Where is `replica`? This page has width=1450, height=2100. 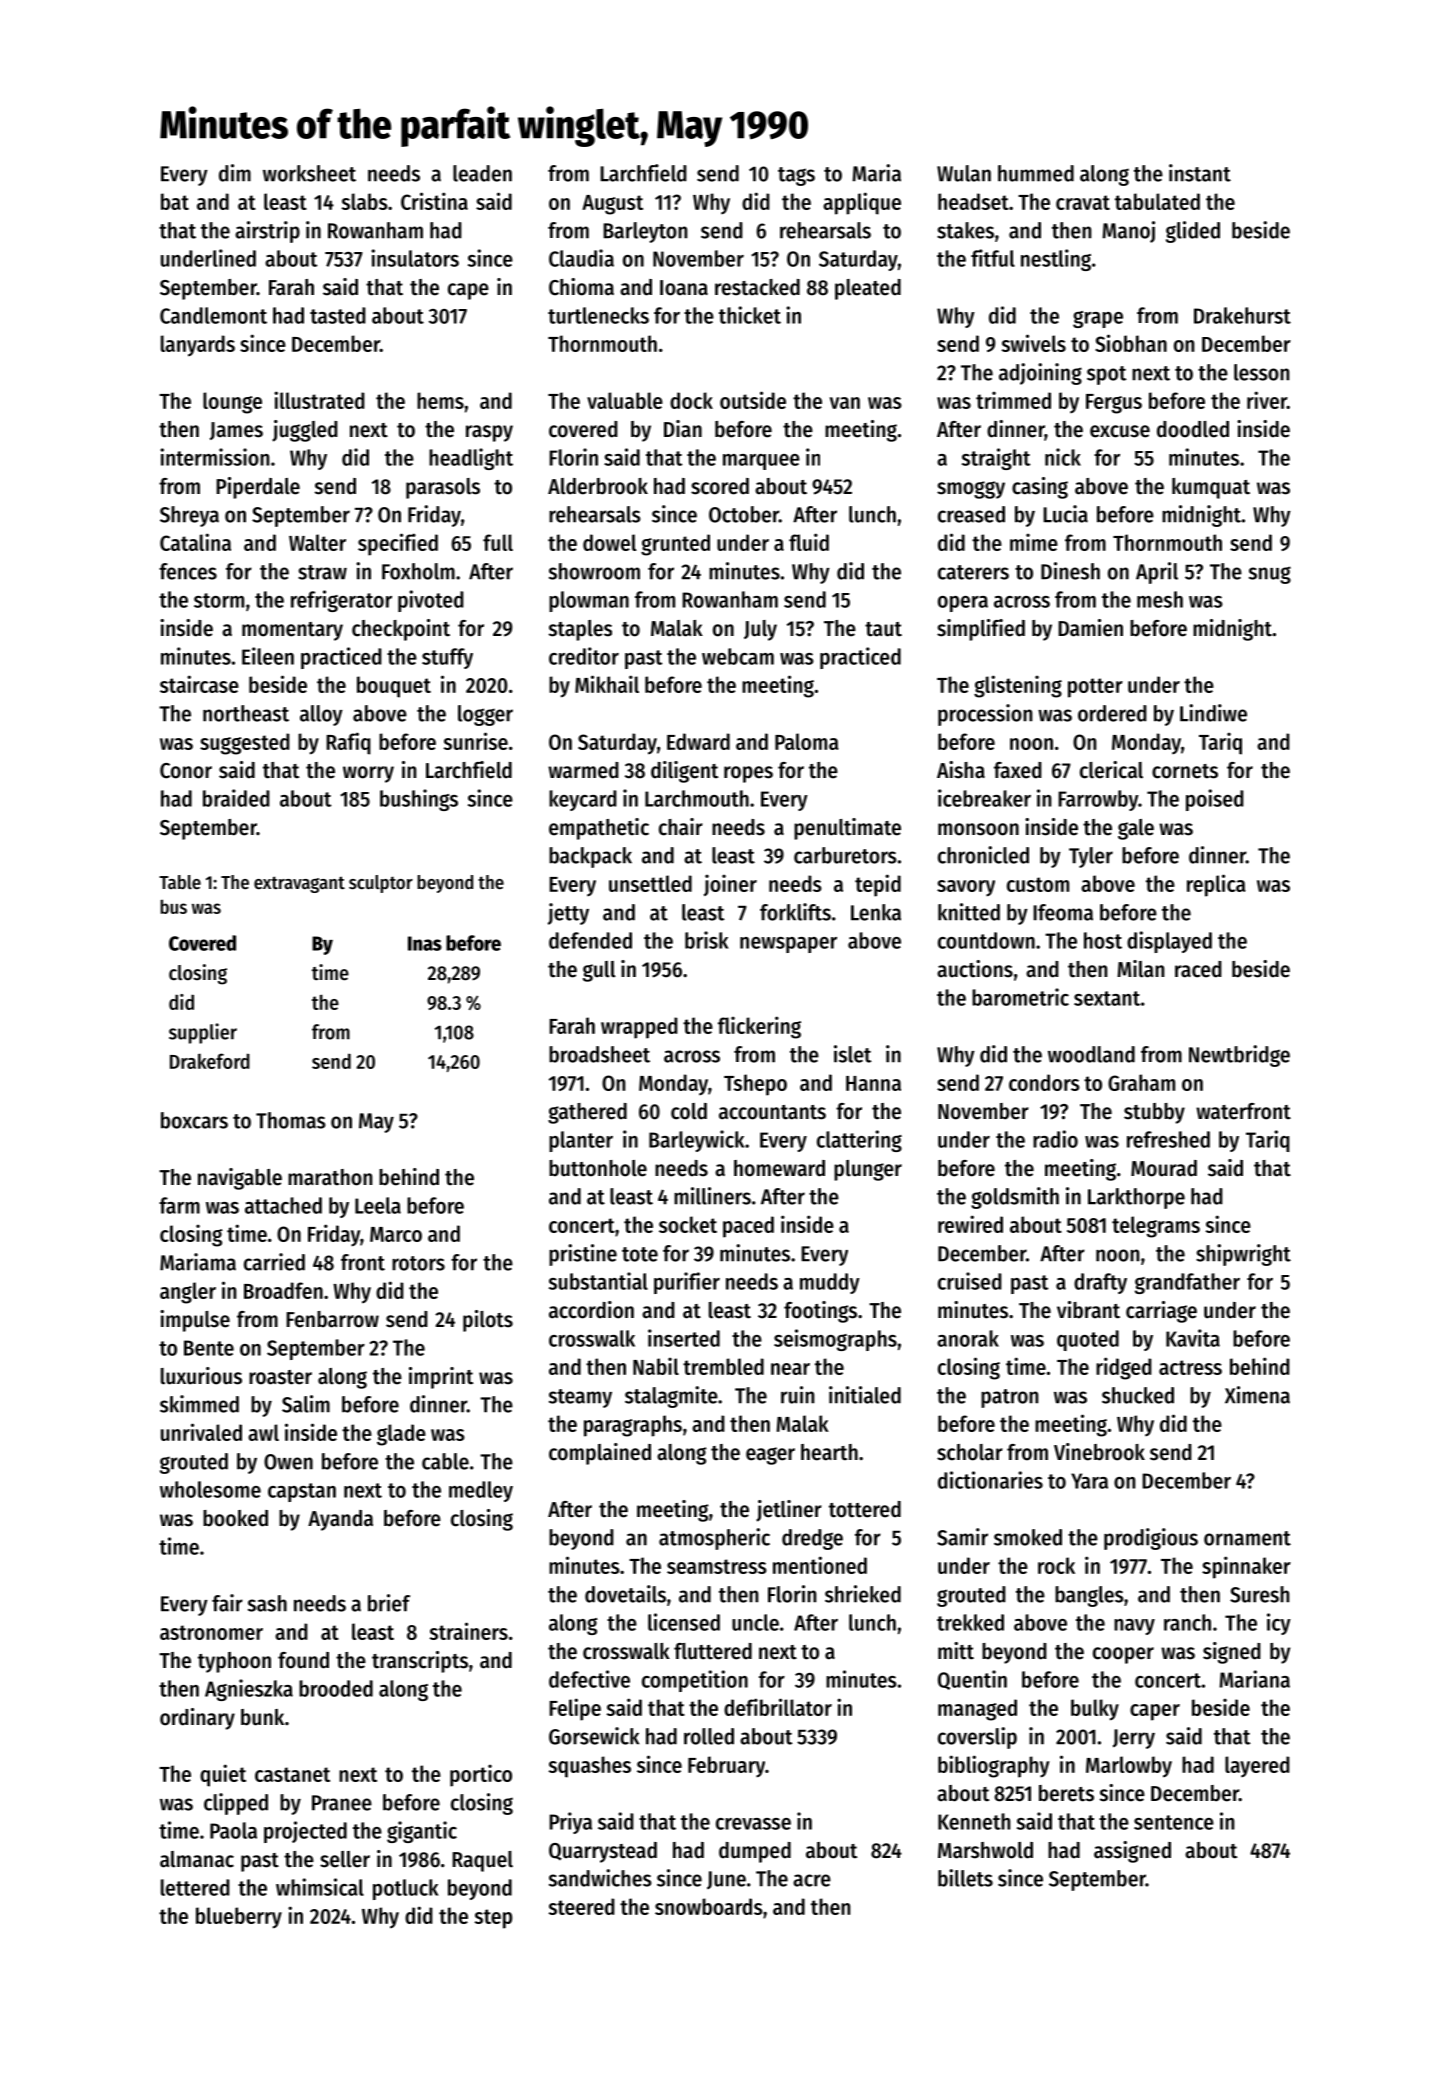 replica is located at coordinates (1216, 885).
